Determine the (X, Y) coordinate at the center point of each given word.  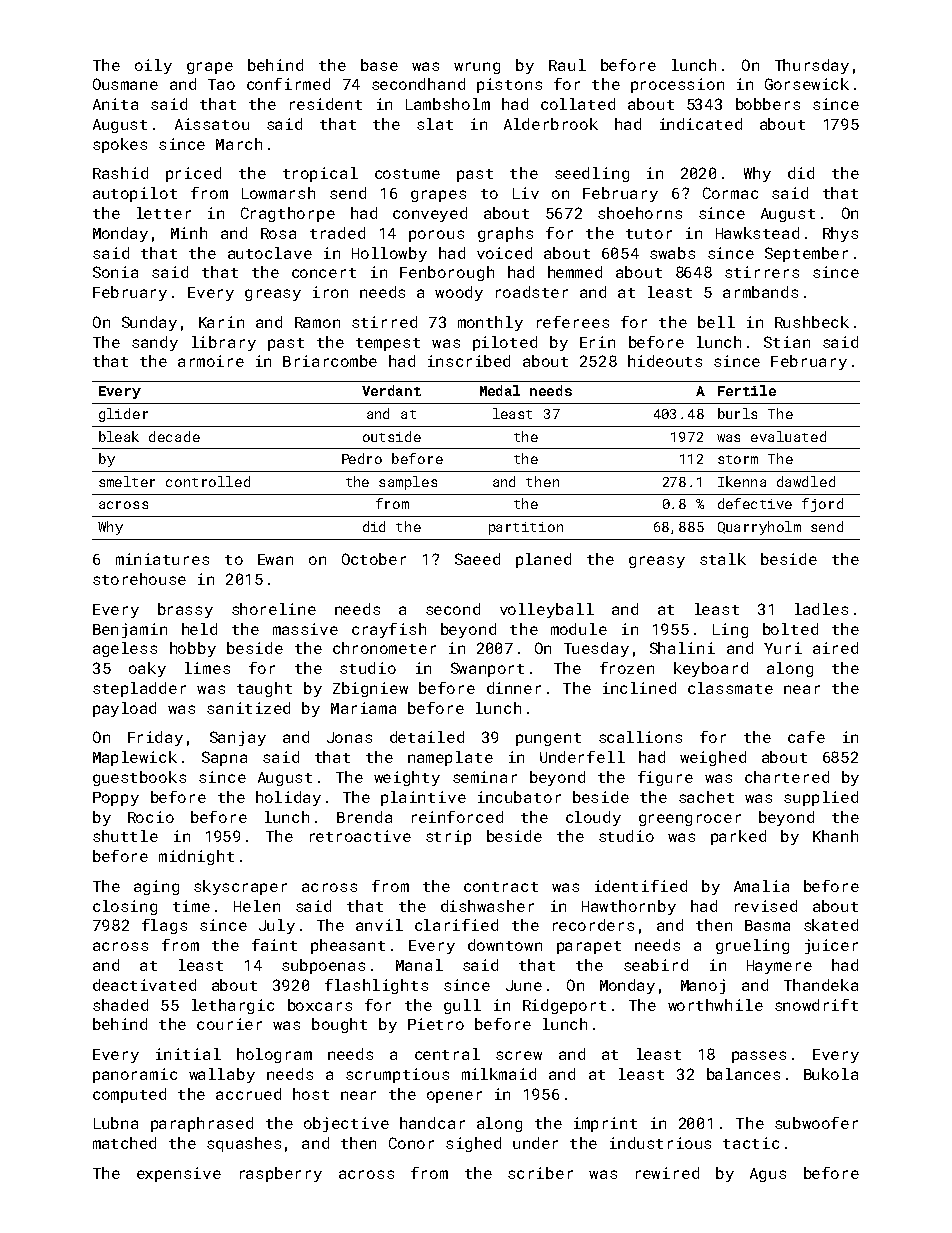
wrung (477, 68)
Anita (115, 104)
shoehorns (640, 213)
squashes (244, 1144)
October (374, 559)
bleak (119, 436)
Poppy (116, 799)
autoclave (270, 253)
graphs (505, 234)
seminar (485, 777)
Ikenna (742, 481)
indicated (701, 124)
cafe (806, 737)
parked (738, 837)
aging (156, 887)
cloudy (593, 818)
